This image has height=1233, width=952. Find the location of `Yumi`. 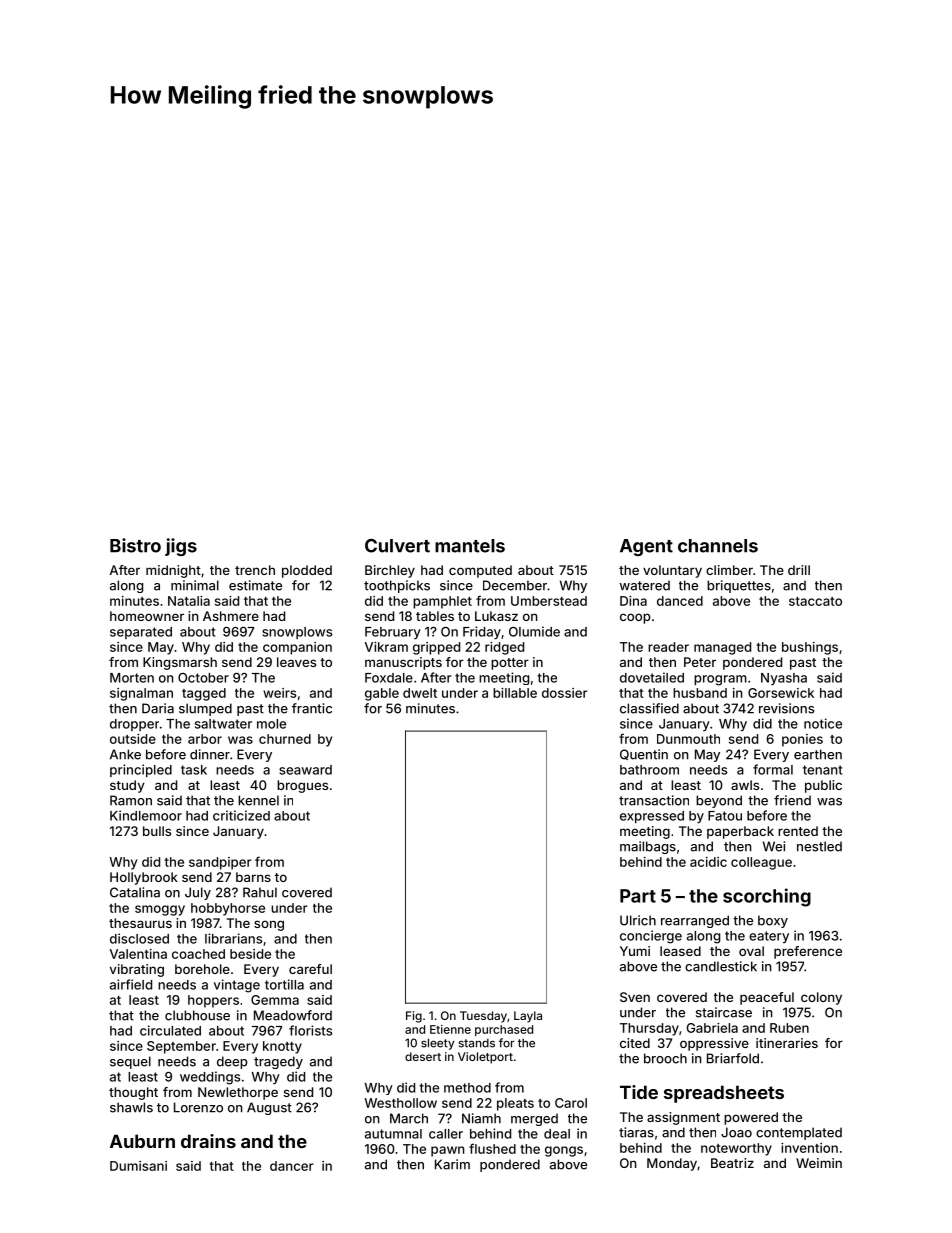

Yumi is located at coordinates (635, 951).
